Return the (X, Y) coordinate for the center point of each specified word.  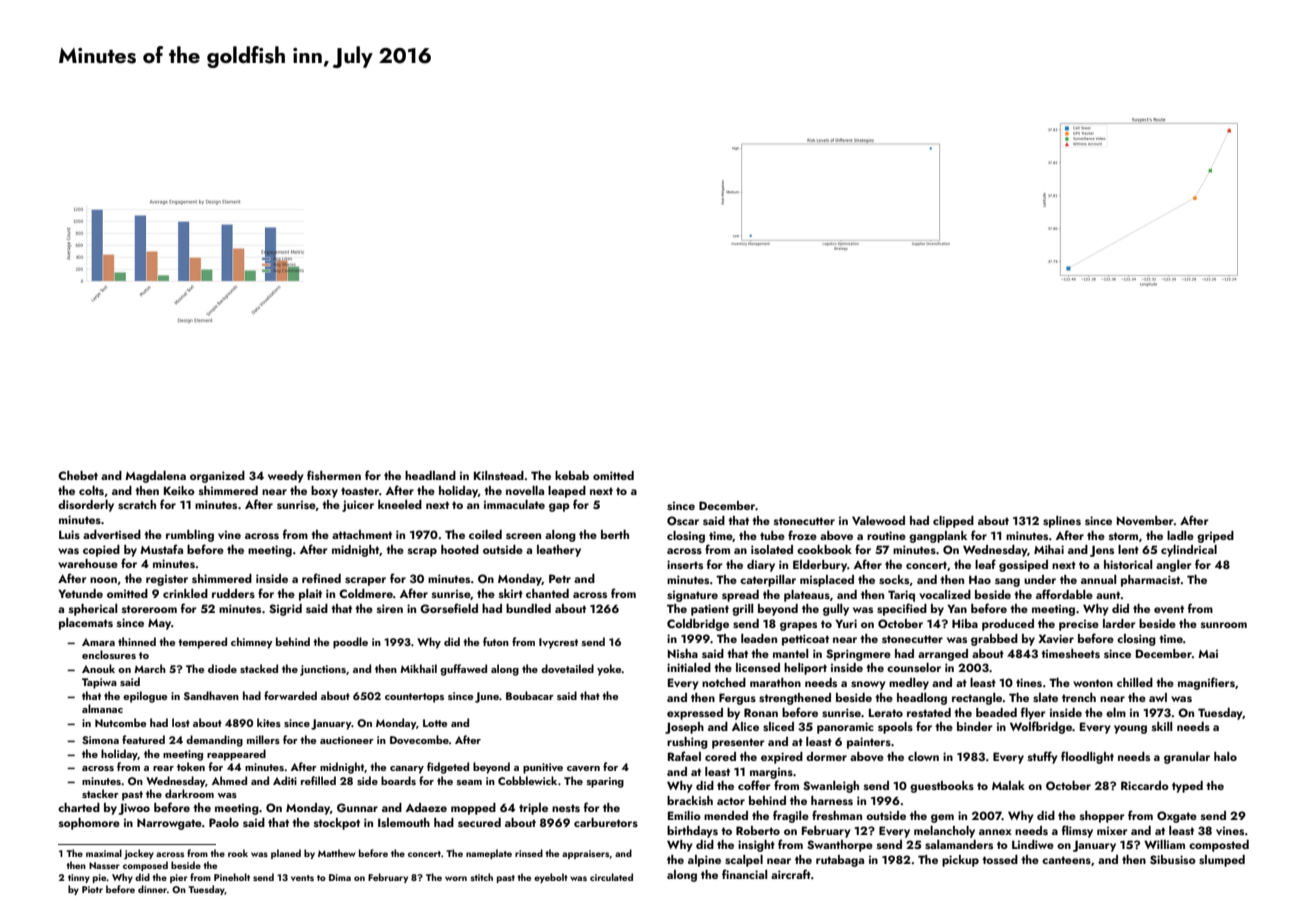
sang (1007, 582)
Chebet (78, 475)
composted (1219, 846)
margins (771, 773)
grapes (798, 626)
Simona (100, 740)
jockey (139, 854)
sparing (605, 782)
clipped (953, 522)
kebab (572, 475)
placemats (86, 624)
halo (1225, 756)
